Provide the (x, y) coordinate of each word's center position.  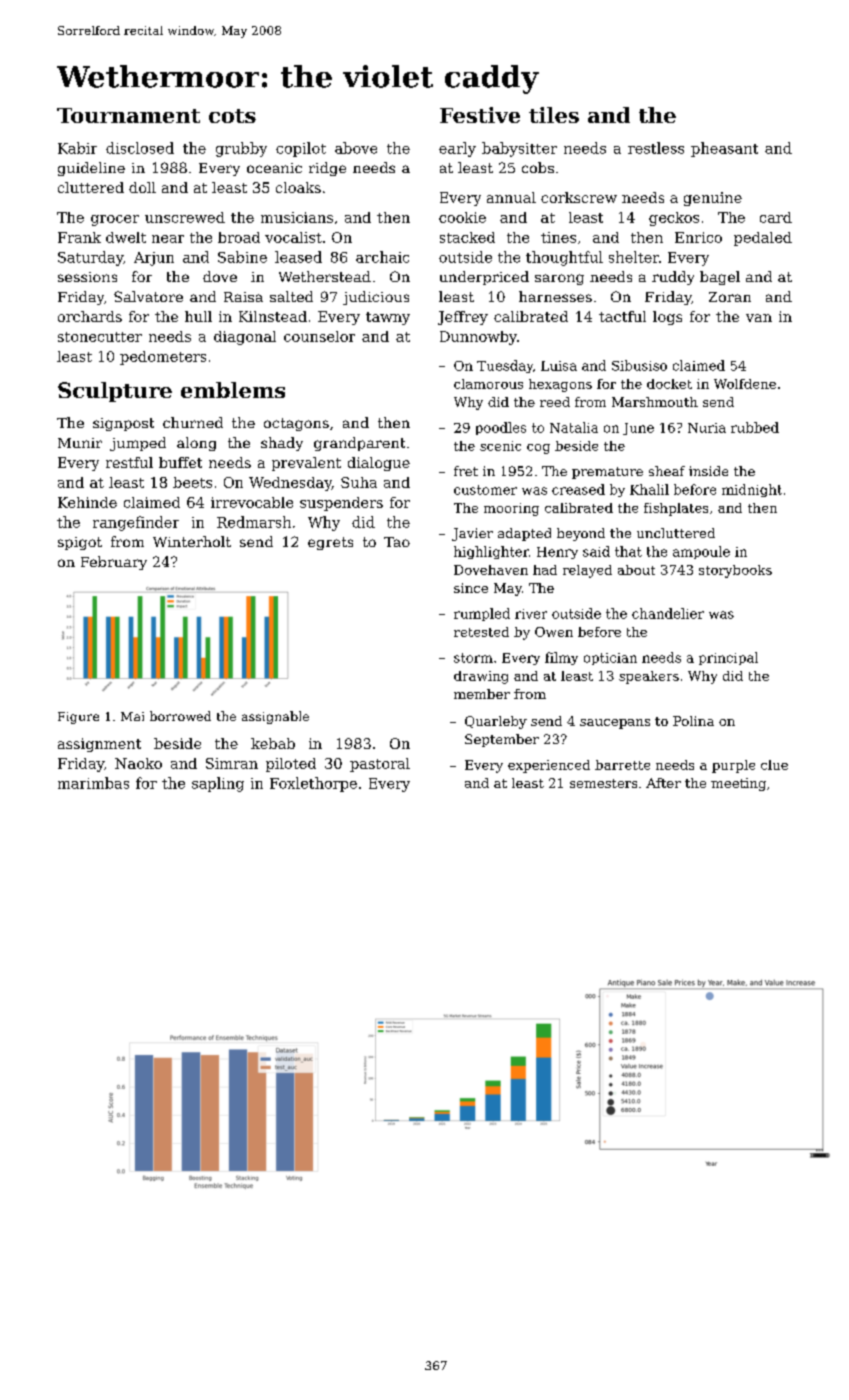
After (663, 783)
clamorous (488, 384)
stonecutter (100, 337)
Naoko (138, 763)
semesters (603, 783)
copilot (301, 149)
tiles (554, 115)
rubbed (755, 427)
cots (232, 116)
